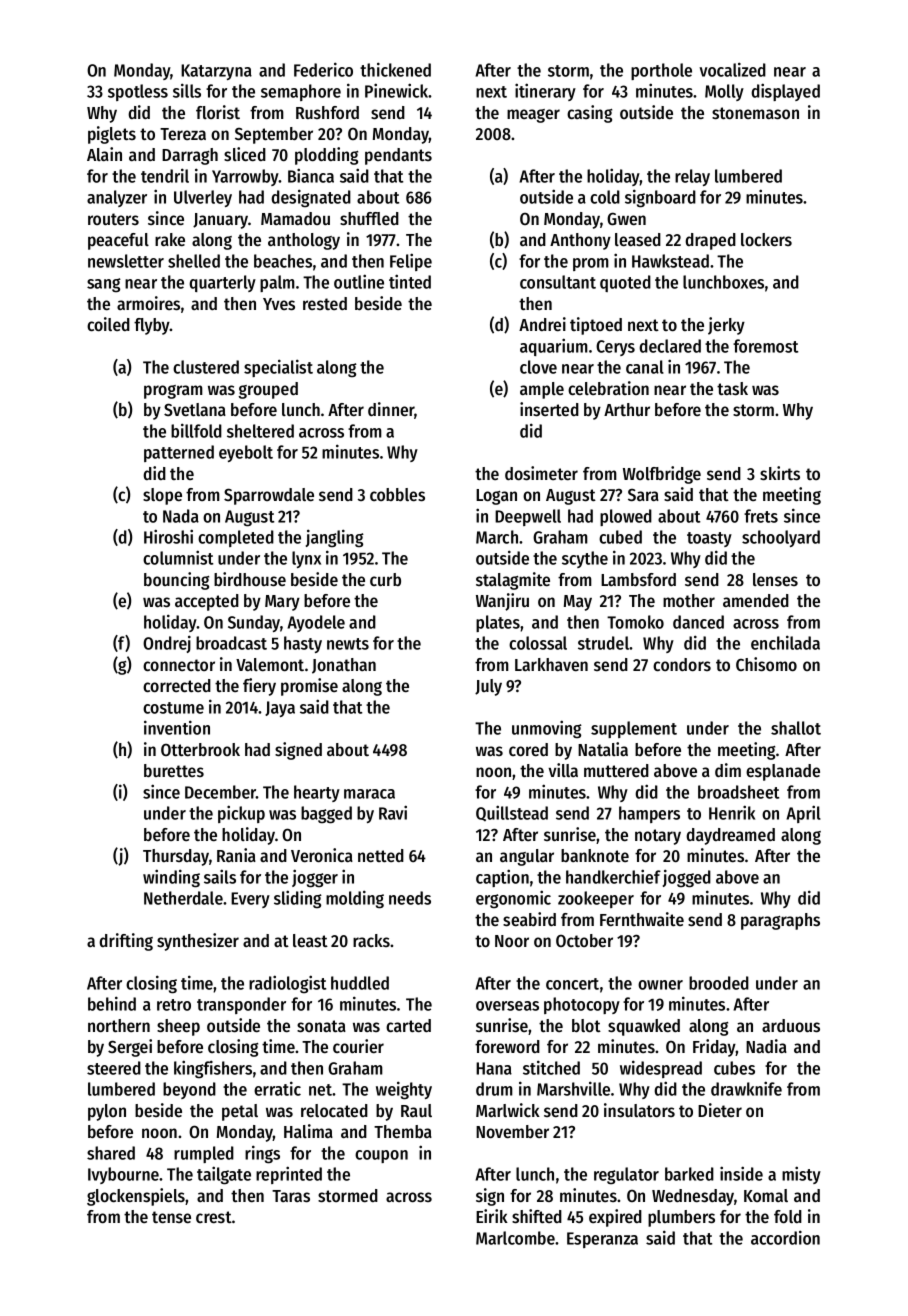 The width and height of the document is (908, 1316). What do you see at coordinates (719, 983) in the document?
I see `brooded` at bounding box center [719, 983].
